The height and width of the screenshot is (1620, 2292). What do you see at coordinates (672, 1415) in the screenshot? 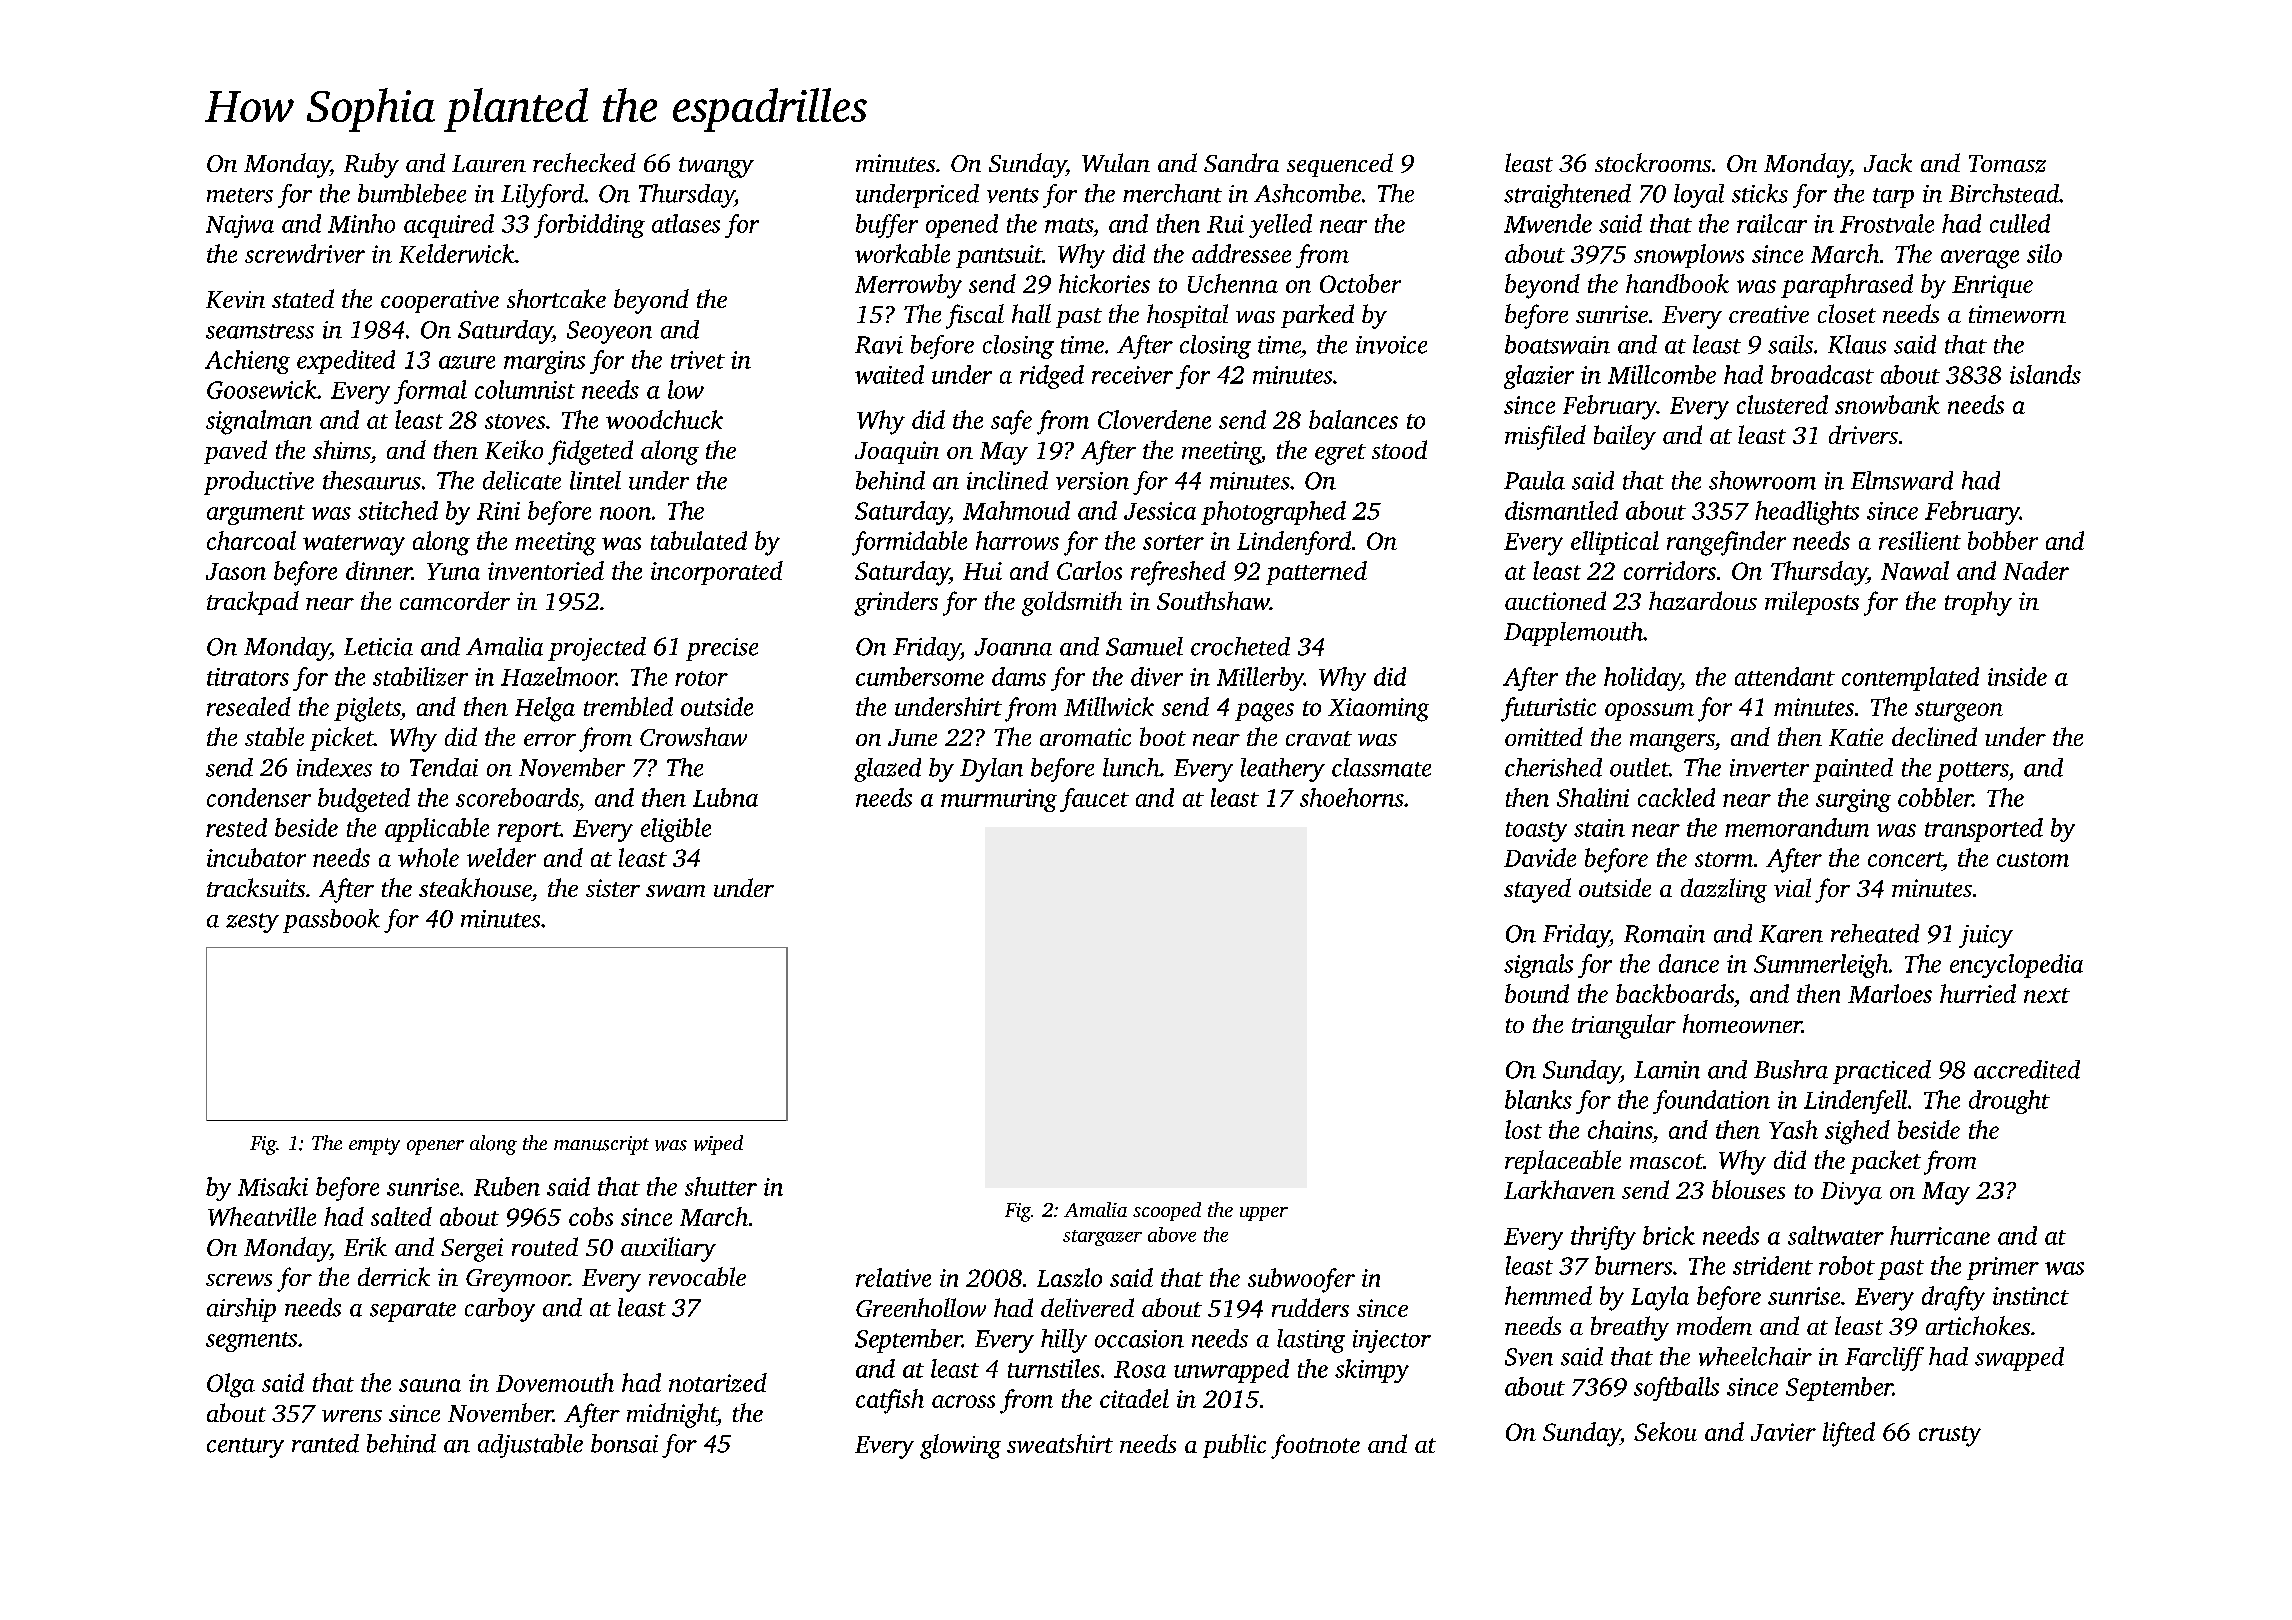
I see `midnight` at bounding box center [672, 1415].
